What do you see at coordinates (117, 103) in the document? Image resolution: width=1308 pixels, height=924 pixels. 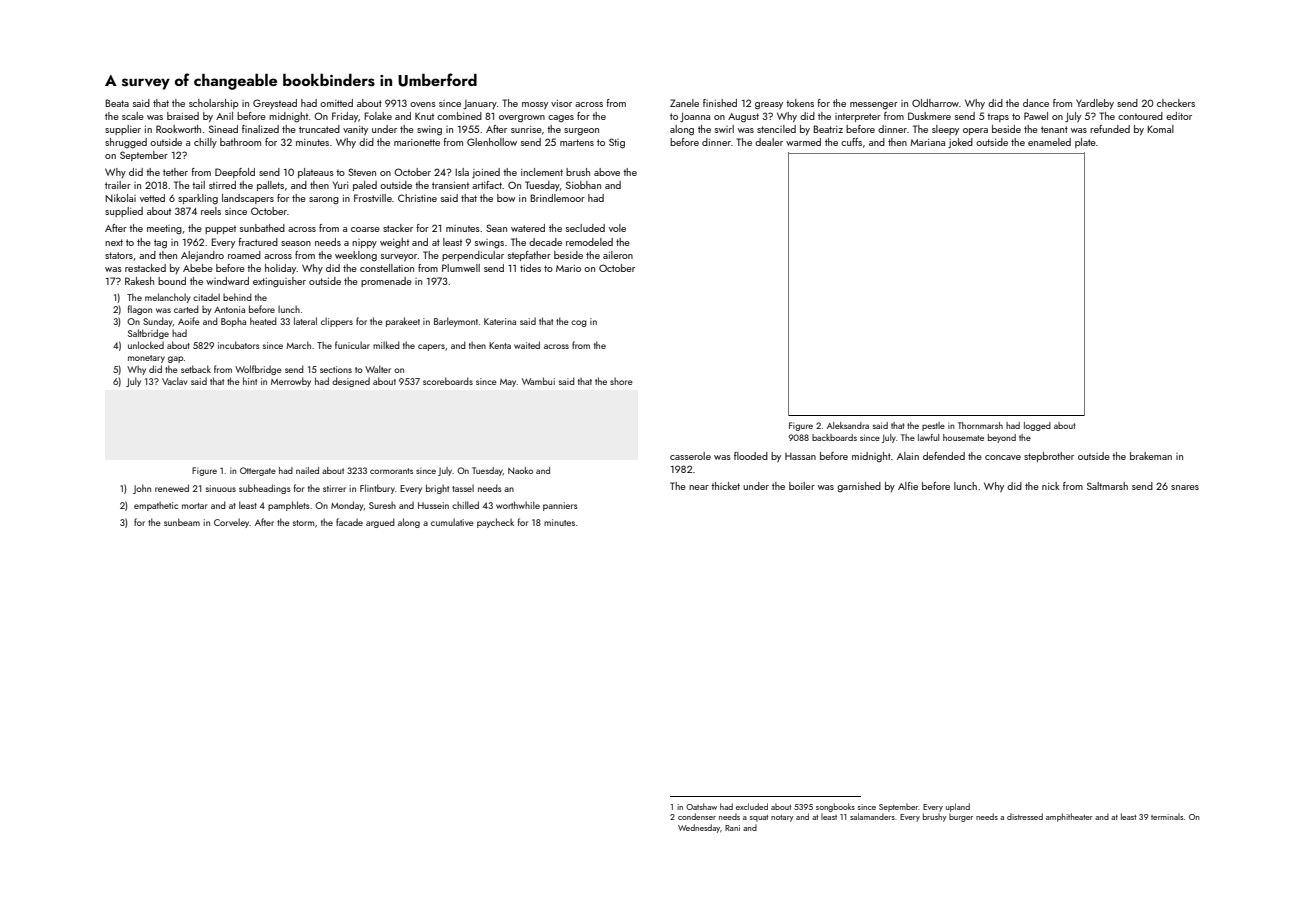 I see `Beata` at bounding box center [117, 103].
